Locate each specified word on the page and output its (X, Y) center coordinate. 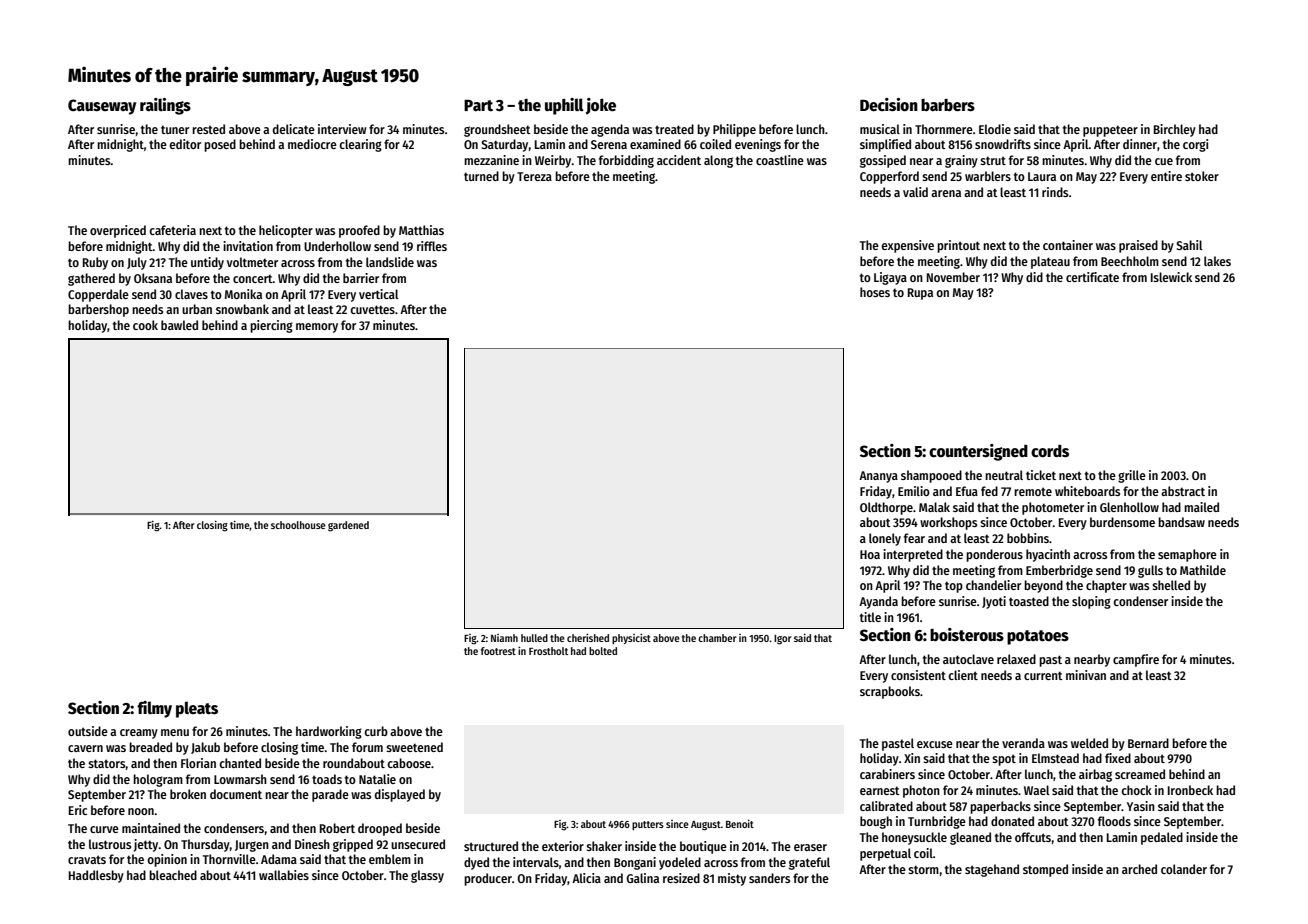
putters (648, 825)
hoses (875, 292)
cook (145, 325)
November (953, 277)
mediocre (312, 144)
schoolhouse (298, 525)
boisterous (967, 635)
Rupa (920, 294)
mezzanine (491, 160)
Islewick (1171, 277)
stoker (1202, 176)
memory (317, 328)
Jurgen (252, 846)
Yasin (1141, 806)
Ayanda (878, 602)
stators (107, 763)
